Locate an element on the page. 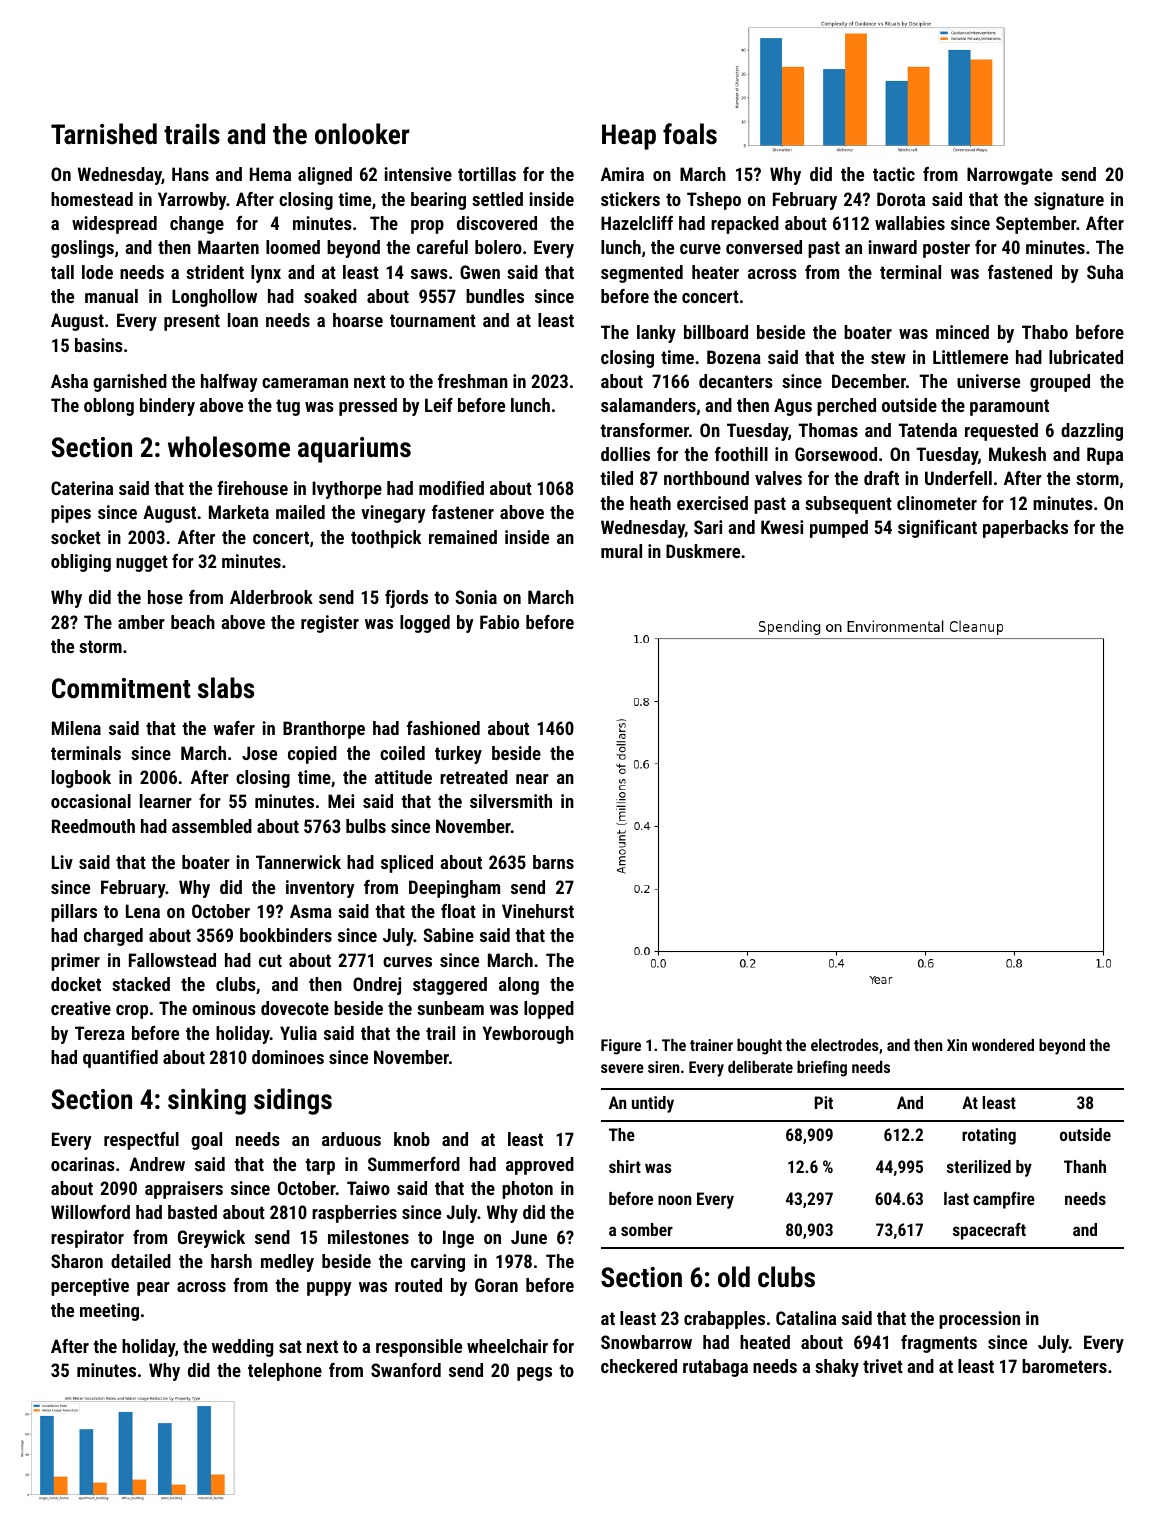  wondered is located at coordinates (1003, 1045).
